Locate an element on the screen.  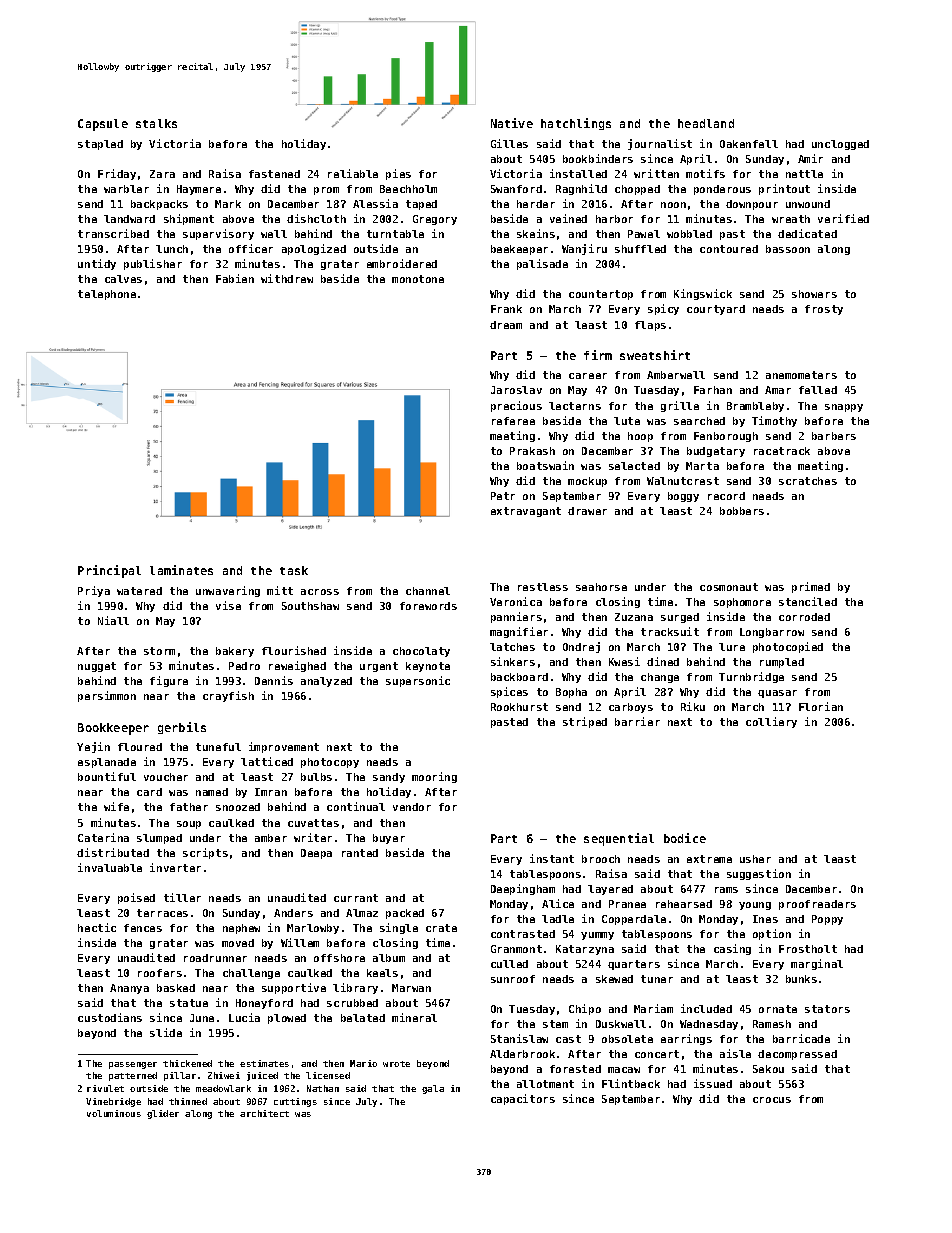
hatchlings is located at coordinates (576, 124).
